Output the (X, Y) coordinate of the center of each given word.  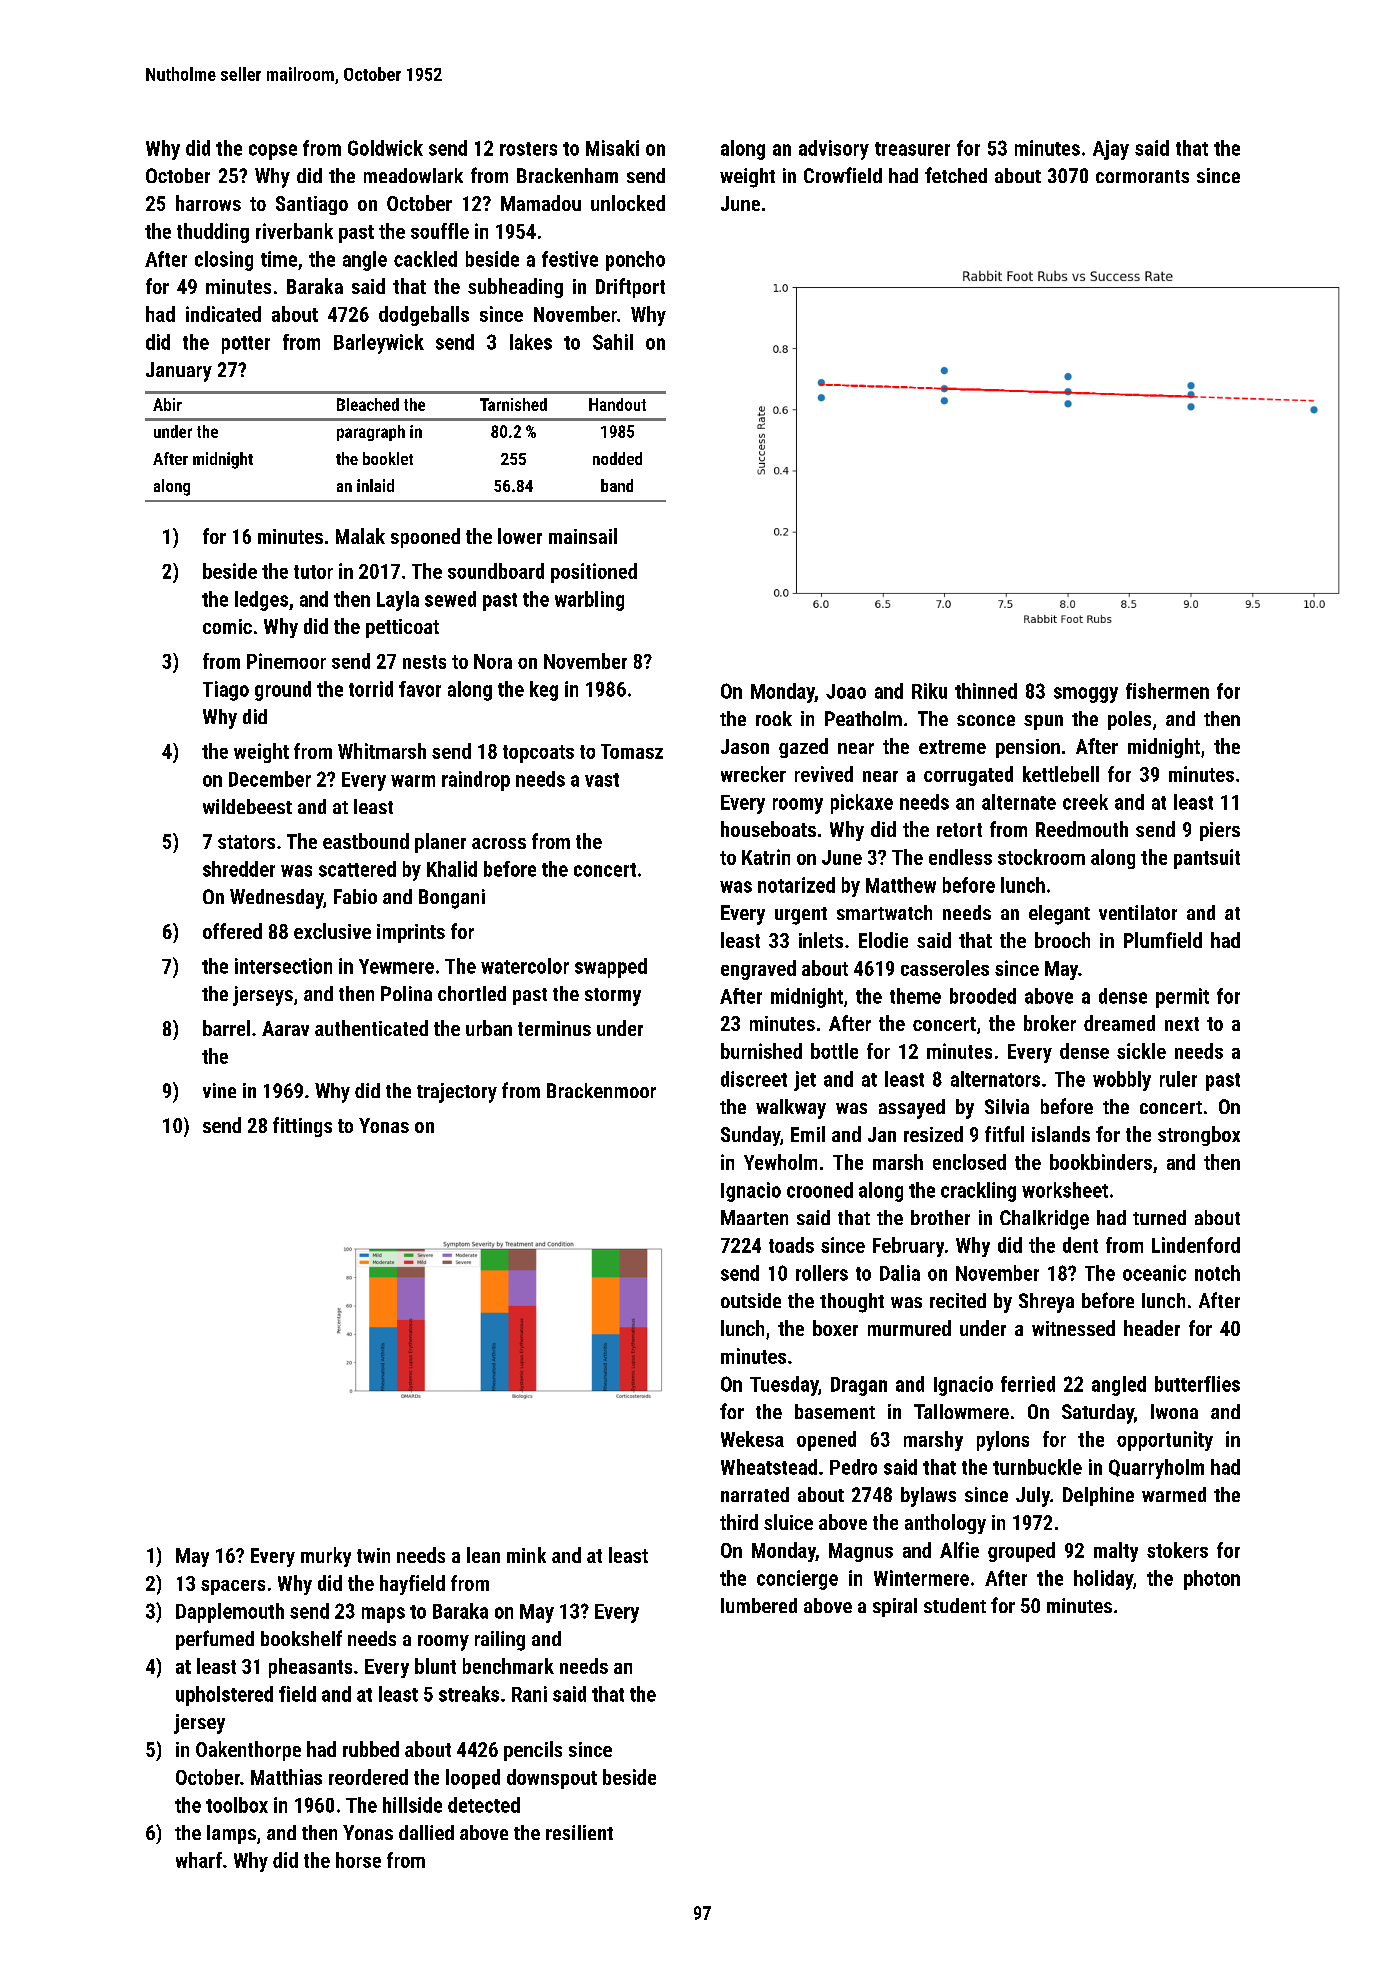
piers (1220, 831)
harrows (208, 203)
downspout (552, 1779)
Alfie (959, 1550)
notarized (796, 885)
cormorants (1142, 176)
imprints (411, 933)
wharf (199, 1860)
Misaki (612, 148)
